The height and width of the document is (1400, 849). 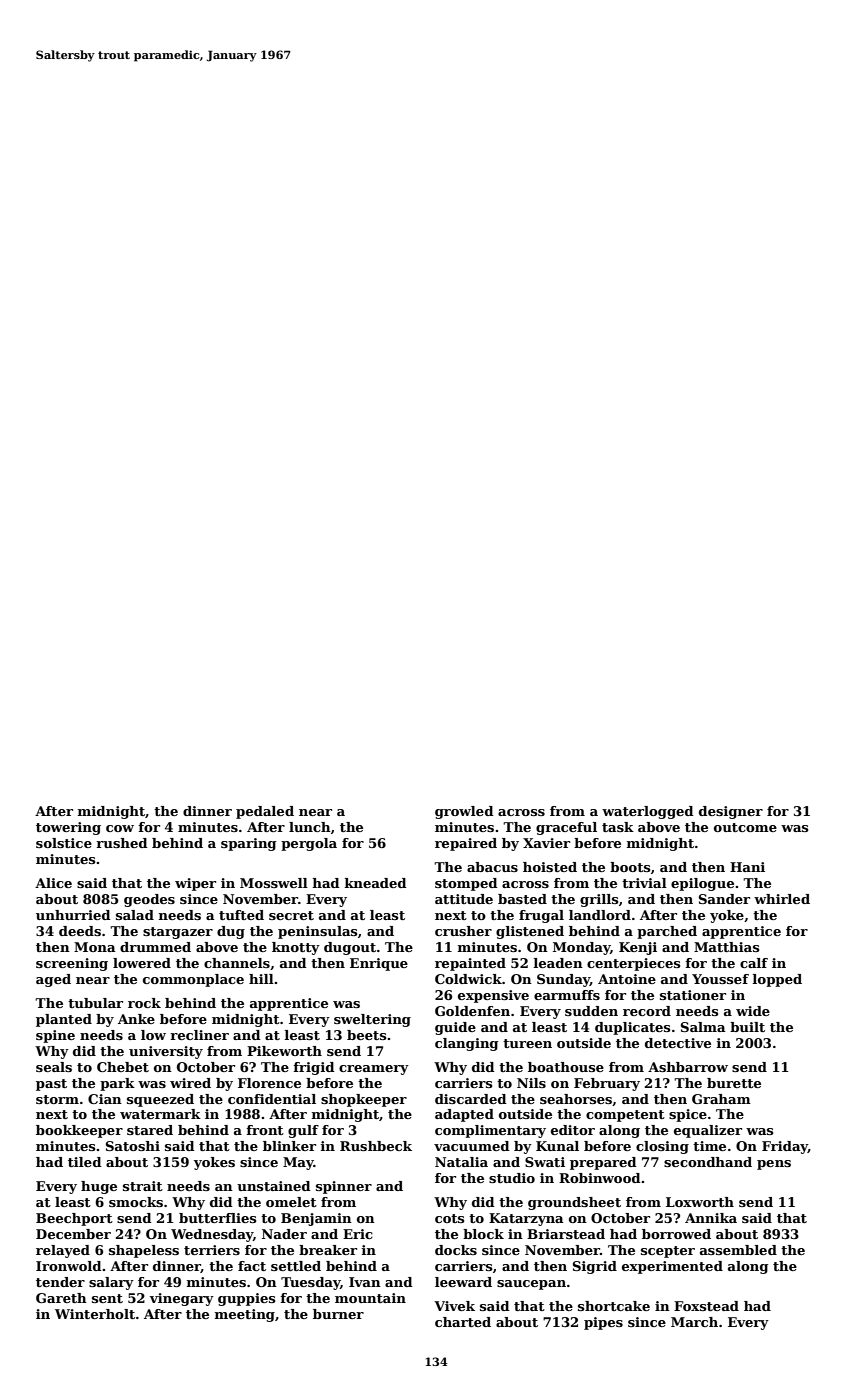 I want to click on discarded, so click(x=471, y=1099).
